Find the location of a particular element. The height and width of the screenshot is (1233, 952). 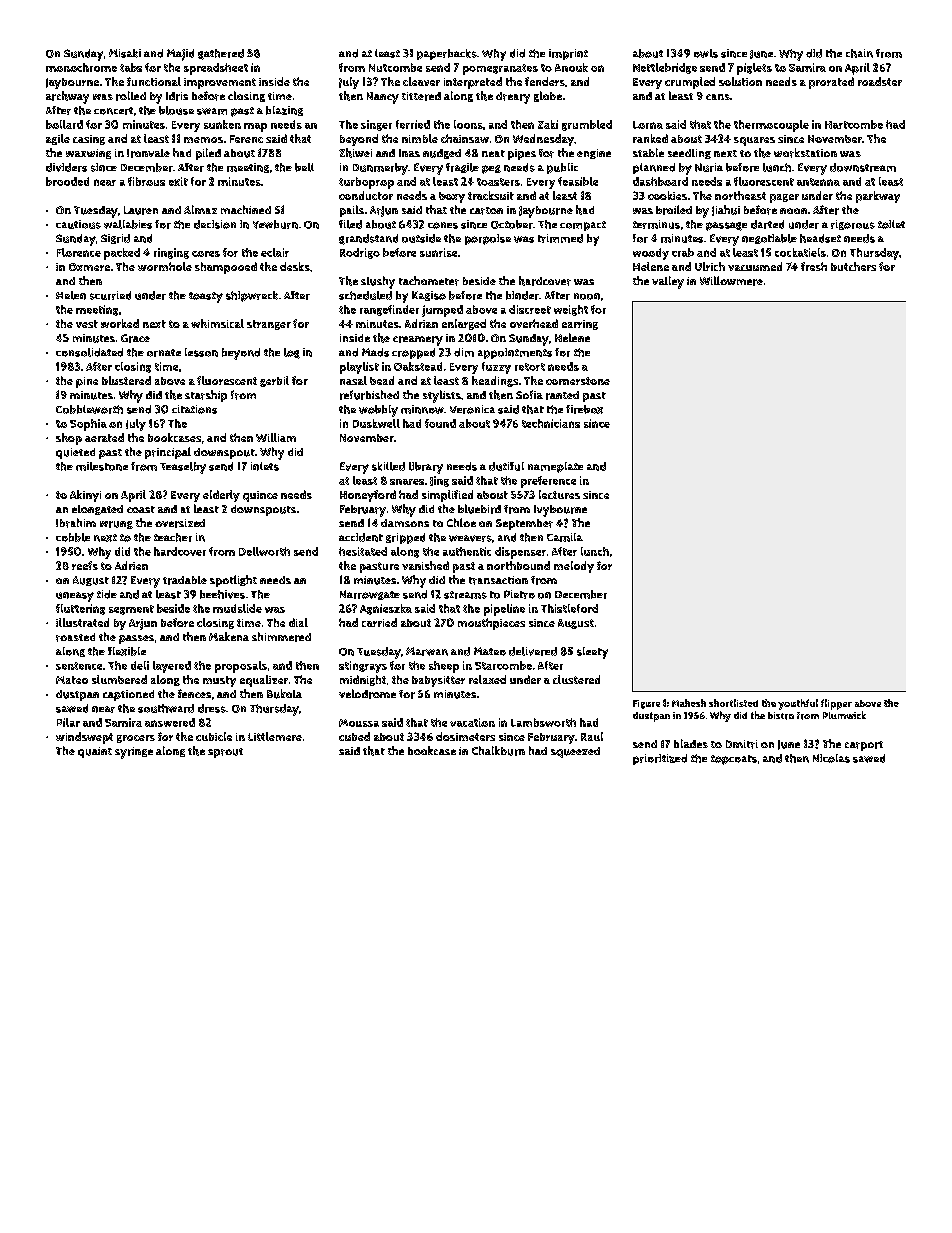

thermocouple is located at coordinates (771, 126).
